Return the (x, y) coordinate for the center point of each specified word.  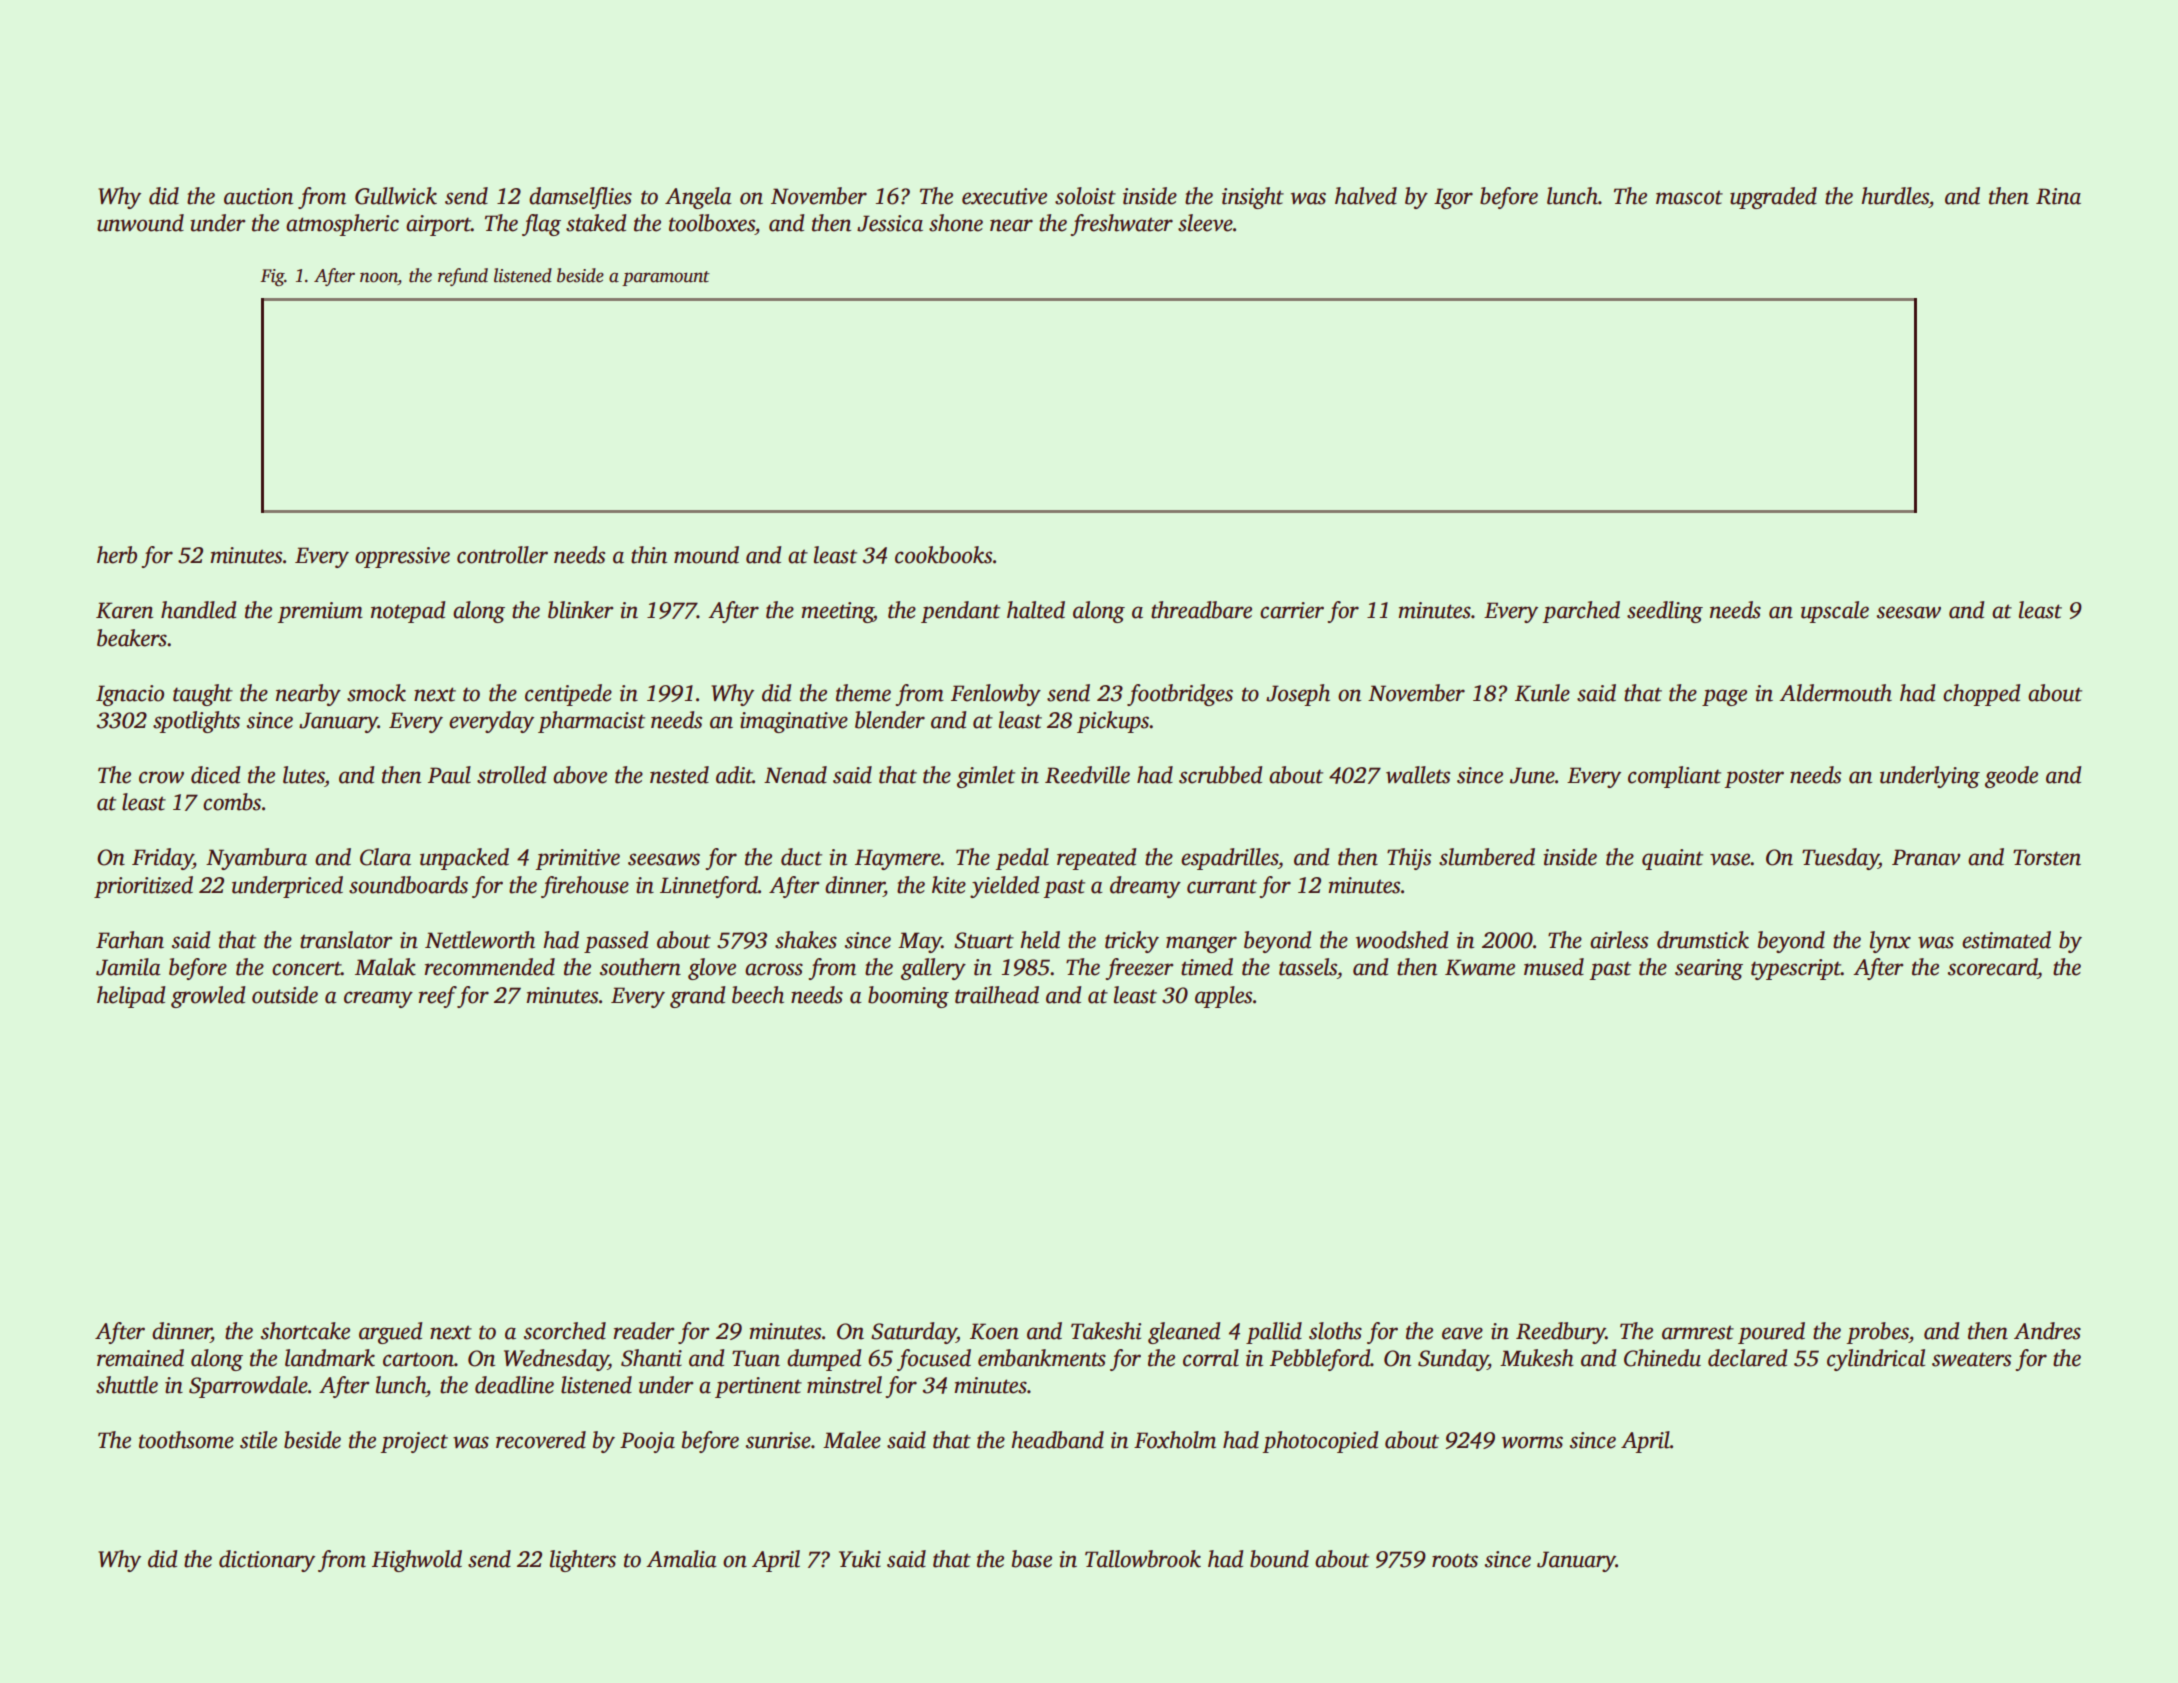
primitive (577, 859)
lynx (1890, 942)
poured (1771, 1333)
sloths (1335, 1331)
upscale (1835, 612)
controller (502, 555)
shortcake (305, 1331)
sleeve (1205, 223)
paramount (666, 278)
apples (1223, 997)
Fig (272, 277)
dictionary (267, 1561)
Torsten (2047, 857)
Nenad (795, 775)
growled (208, 997)
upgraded (1773, 198)
